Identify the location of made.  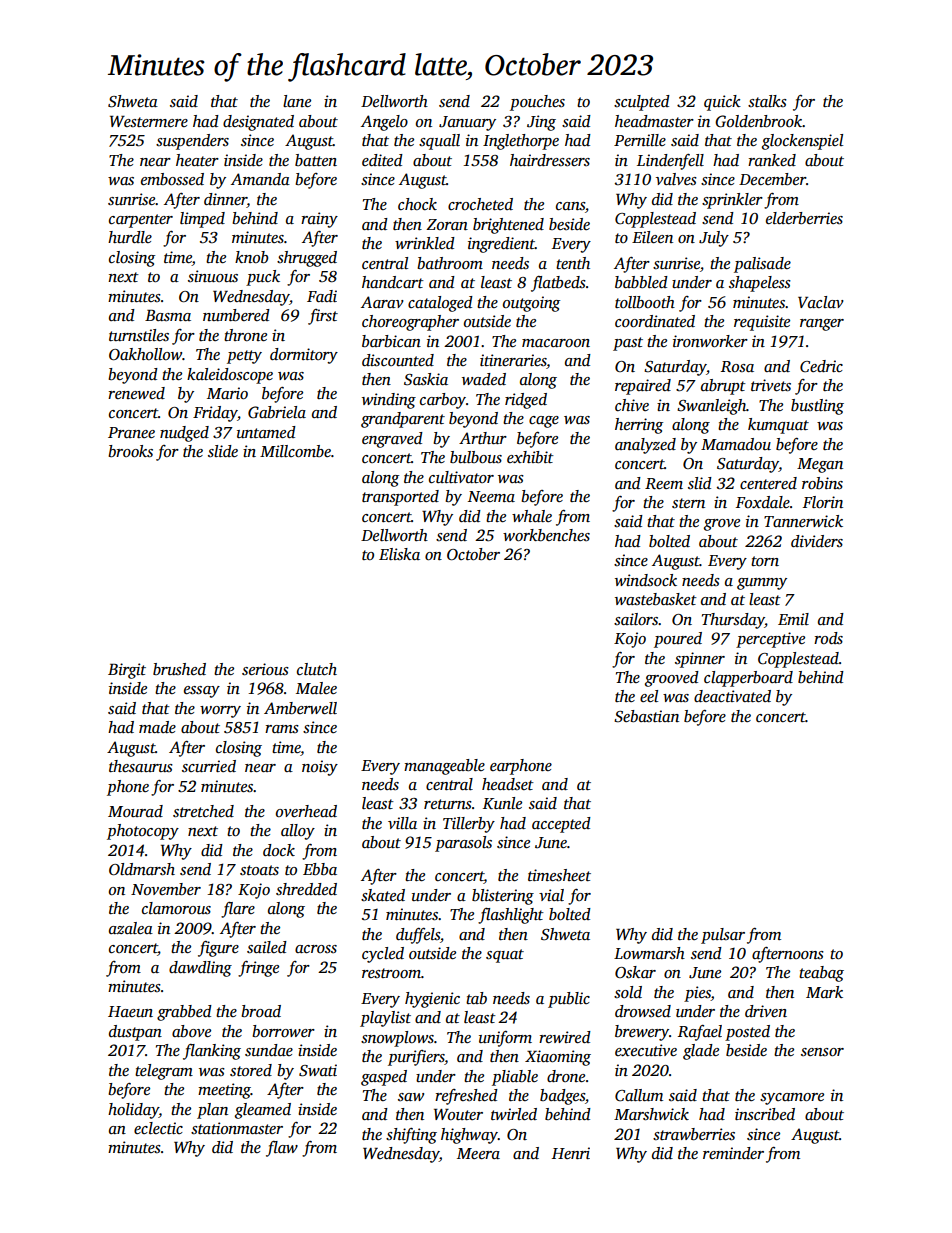
(157, 727).
